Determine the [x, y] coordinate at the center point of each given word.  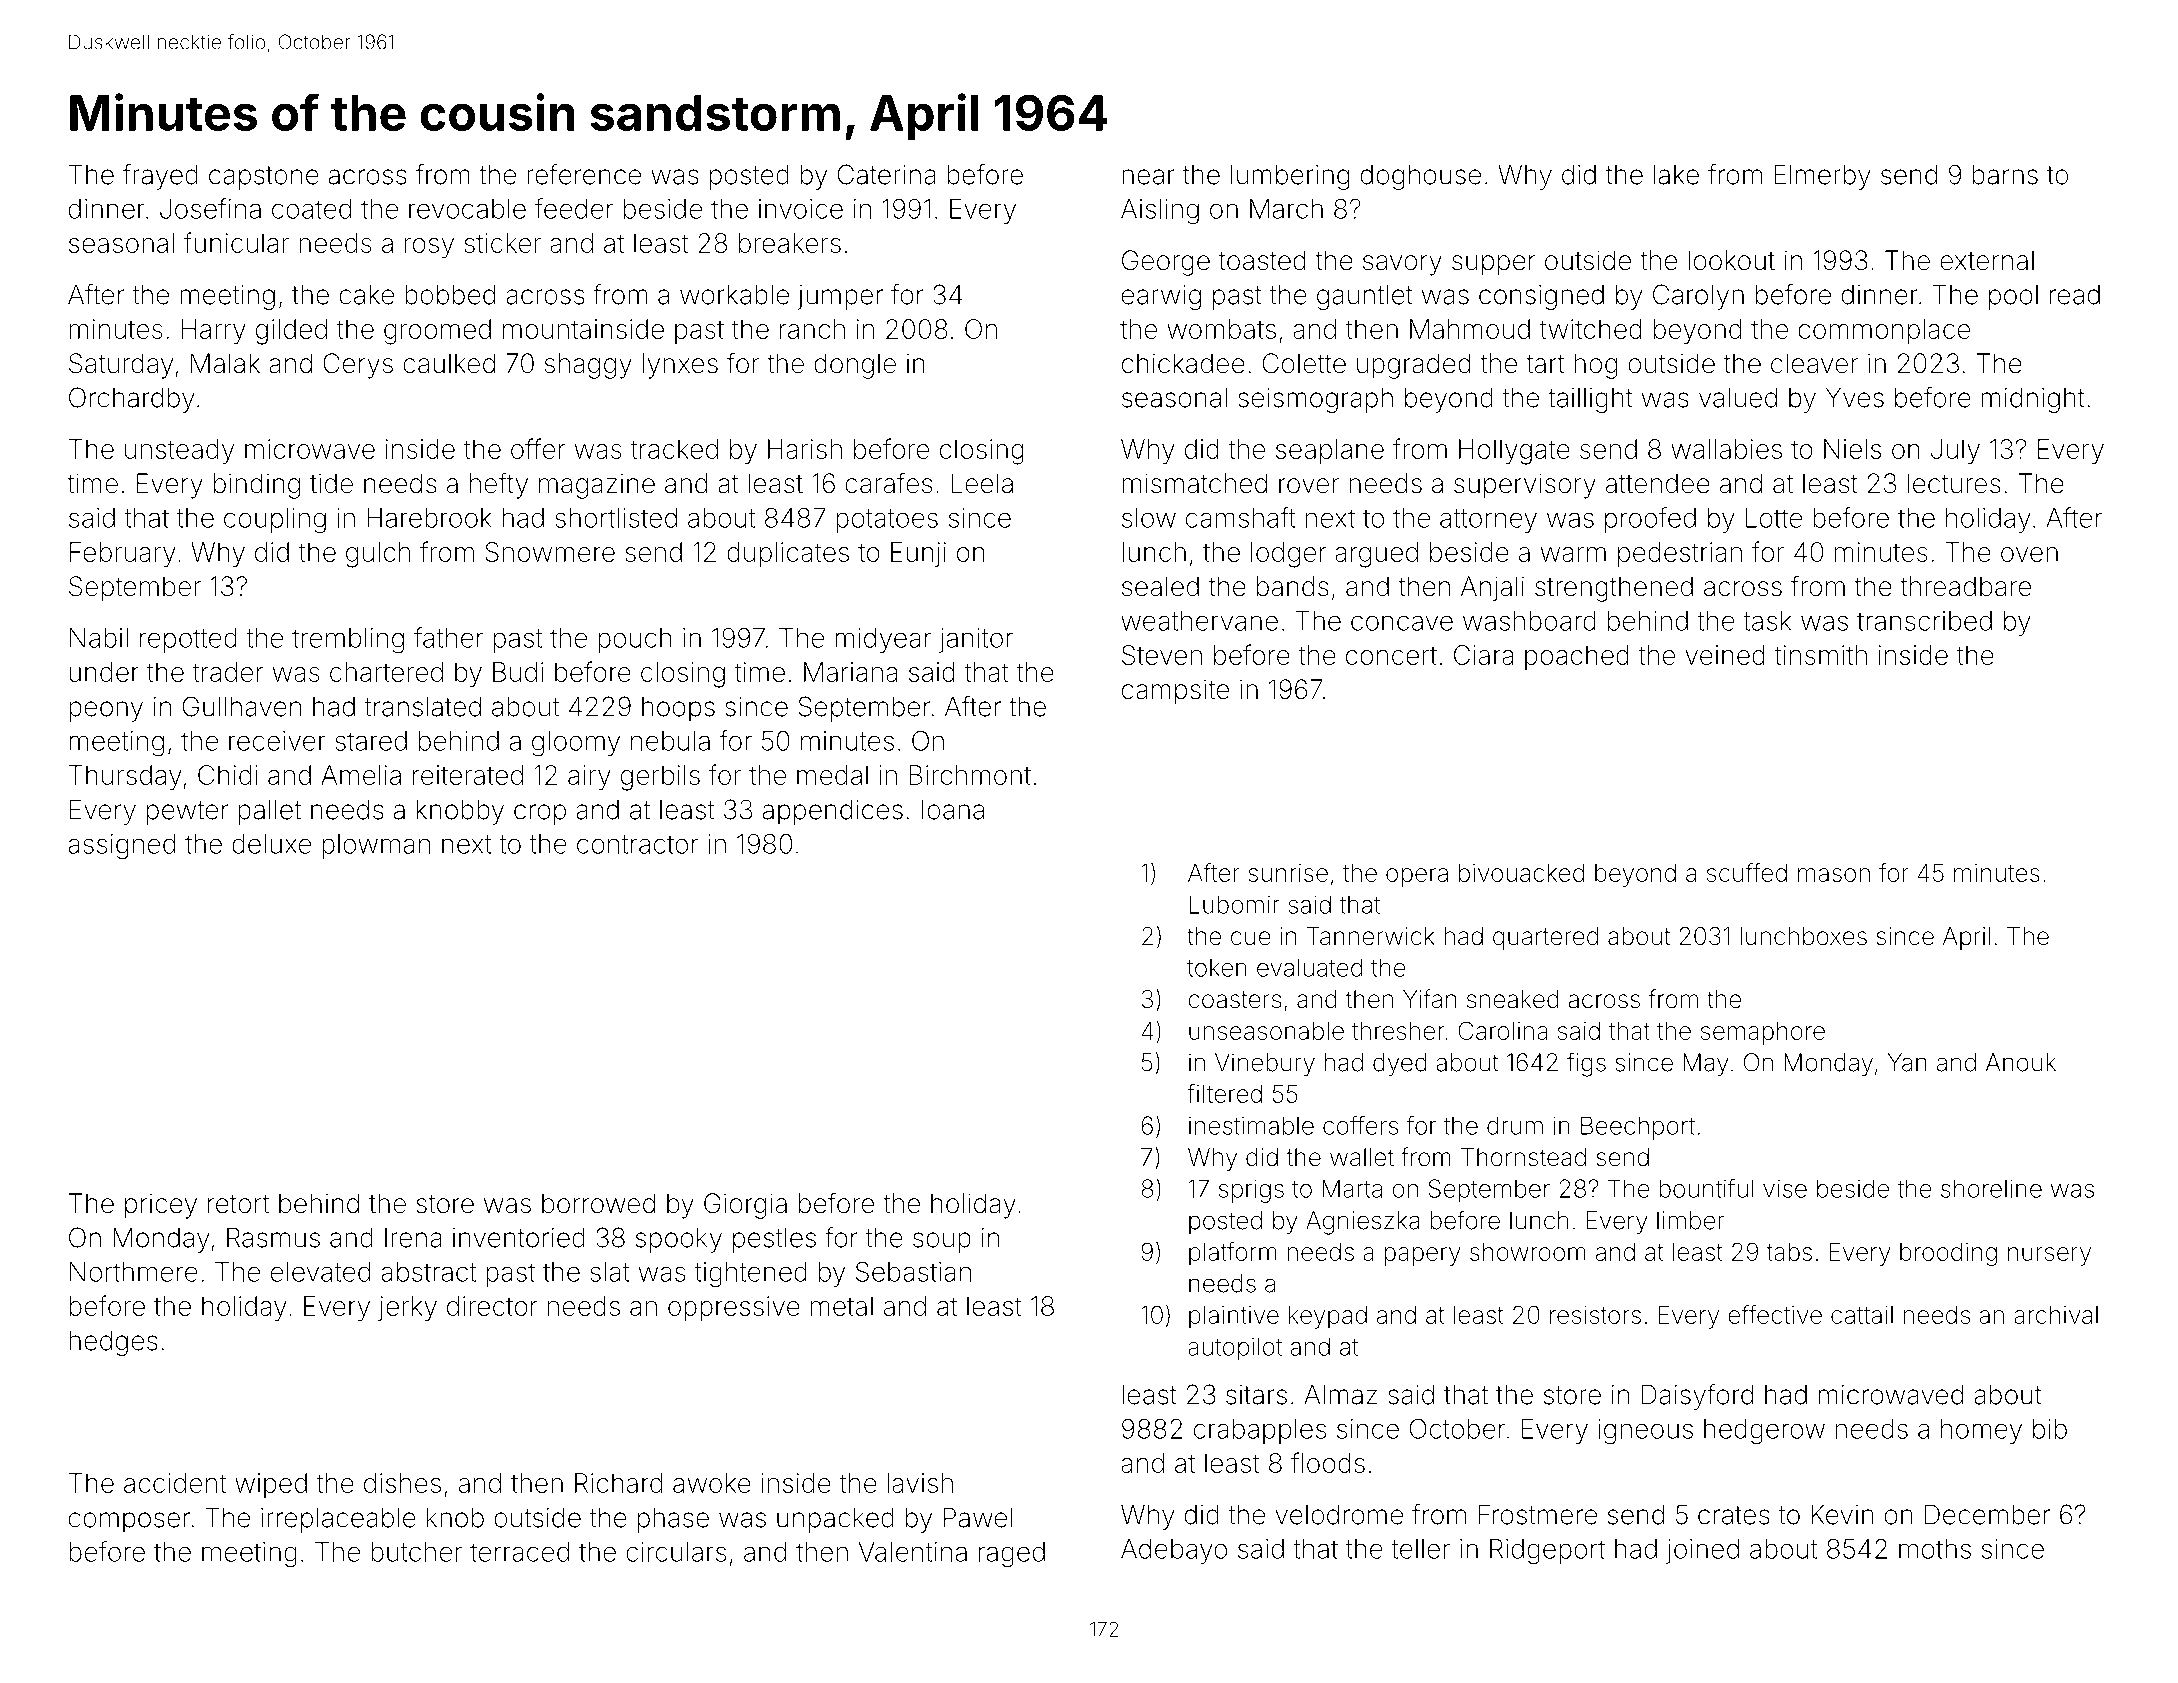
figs [1586, 1064]
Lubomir [1235, 904]
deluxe [271, 844]
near [1148, 177]
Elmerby [1822, 177]
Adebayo [1174, 1551]
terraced [519, 1552]
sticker [502, 243]
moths [1935, 1549]
